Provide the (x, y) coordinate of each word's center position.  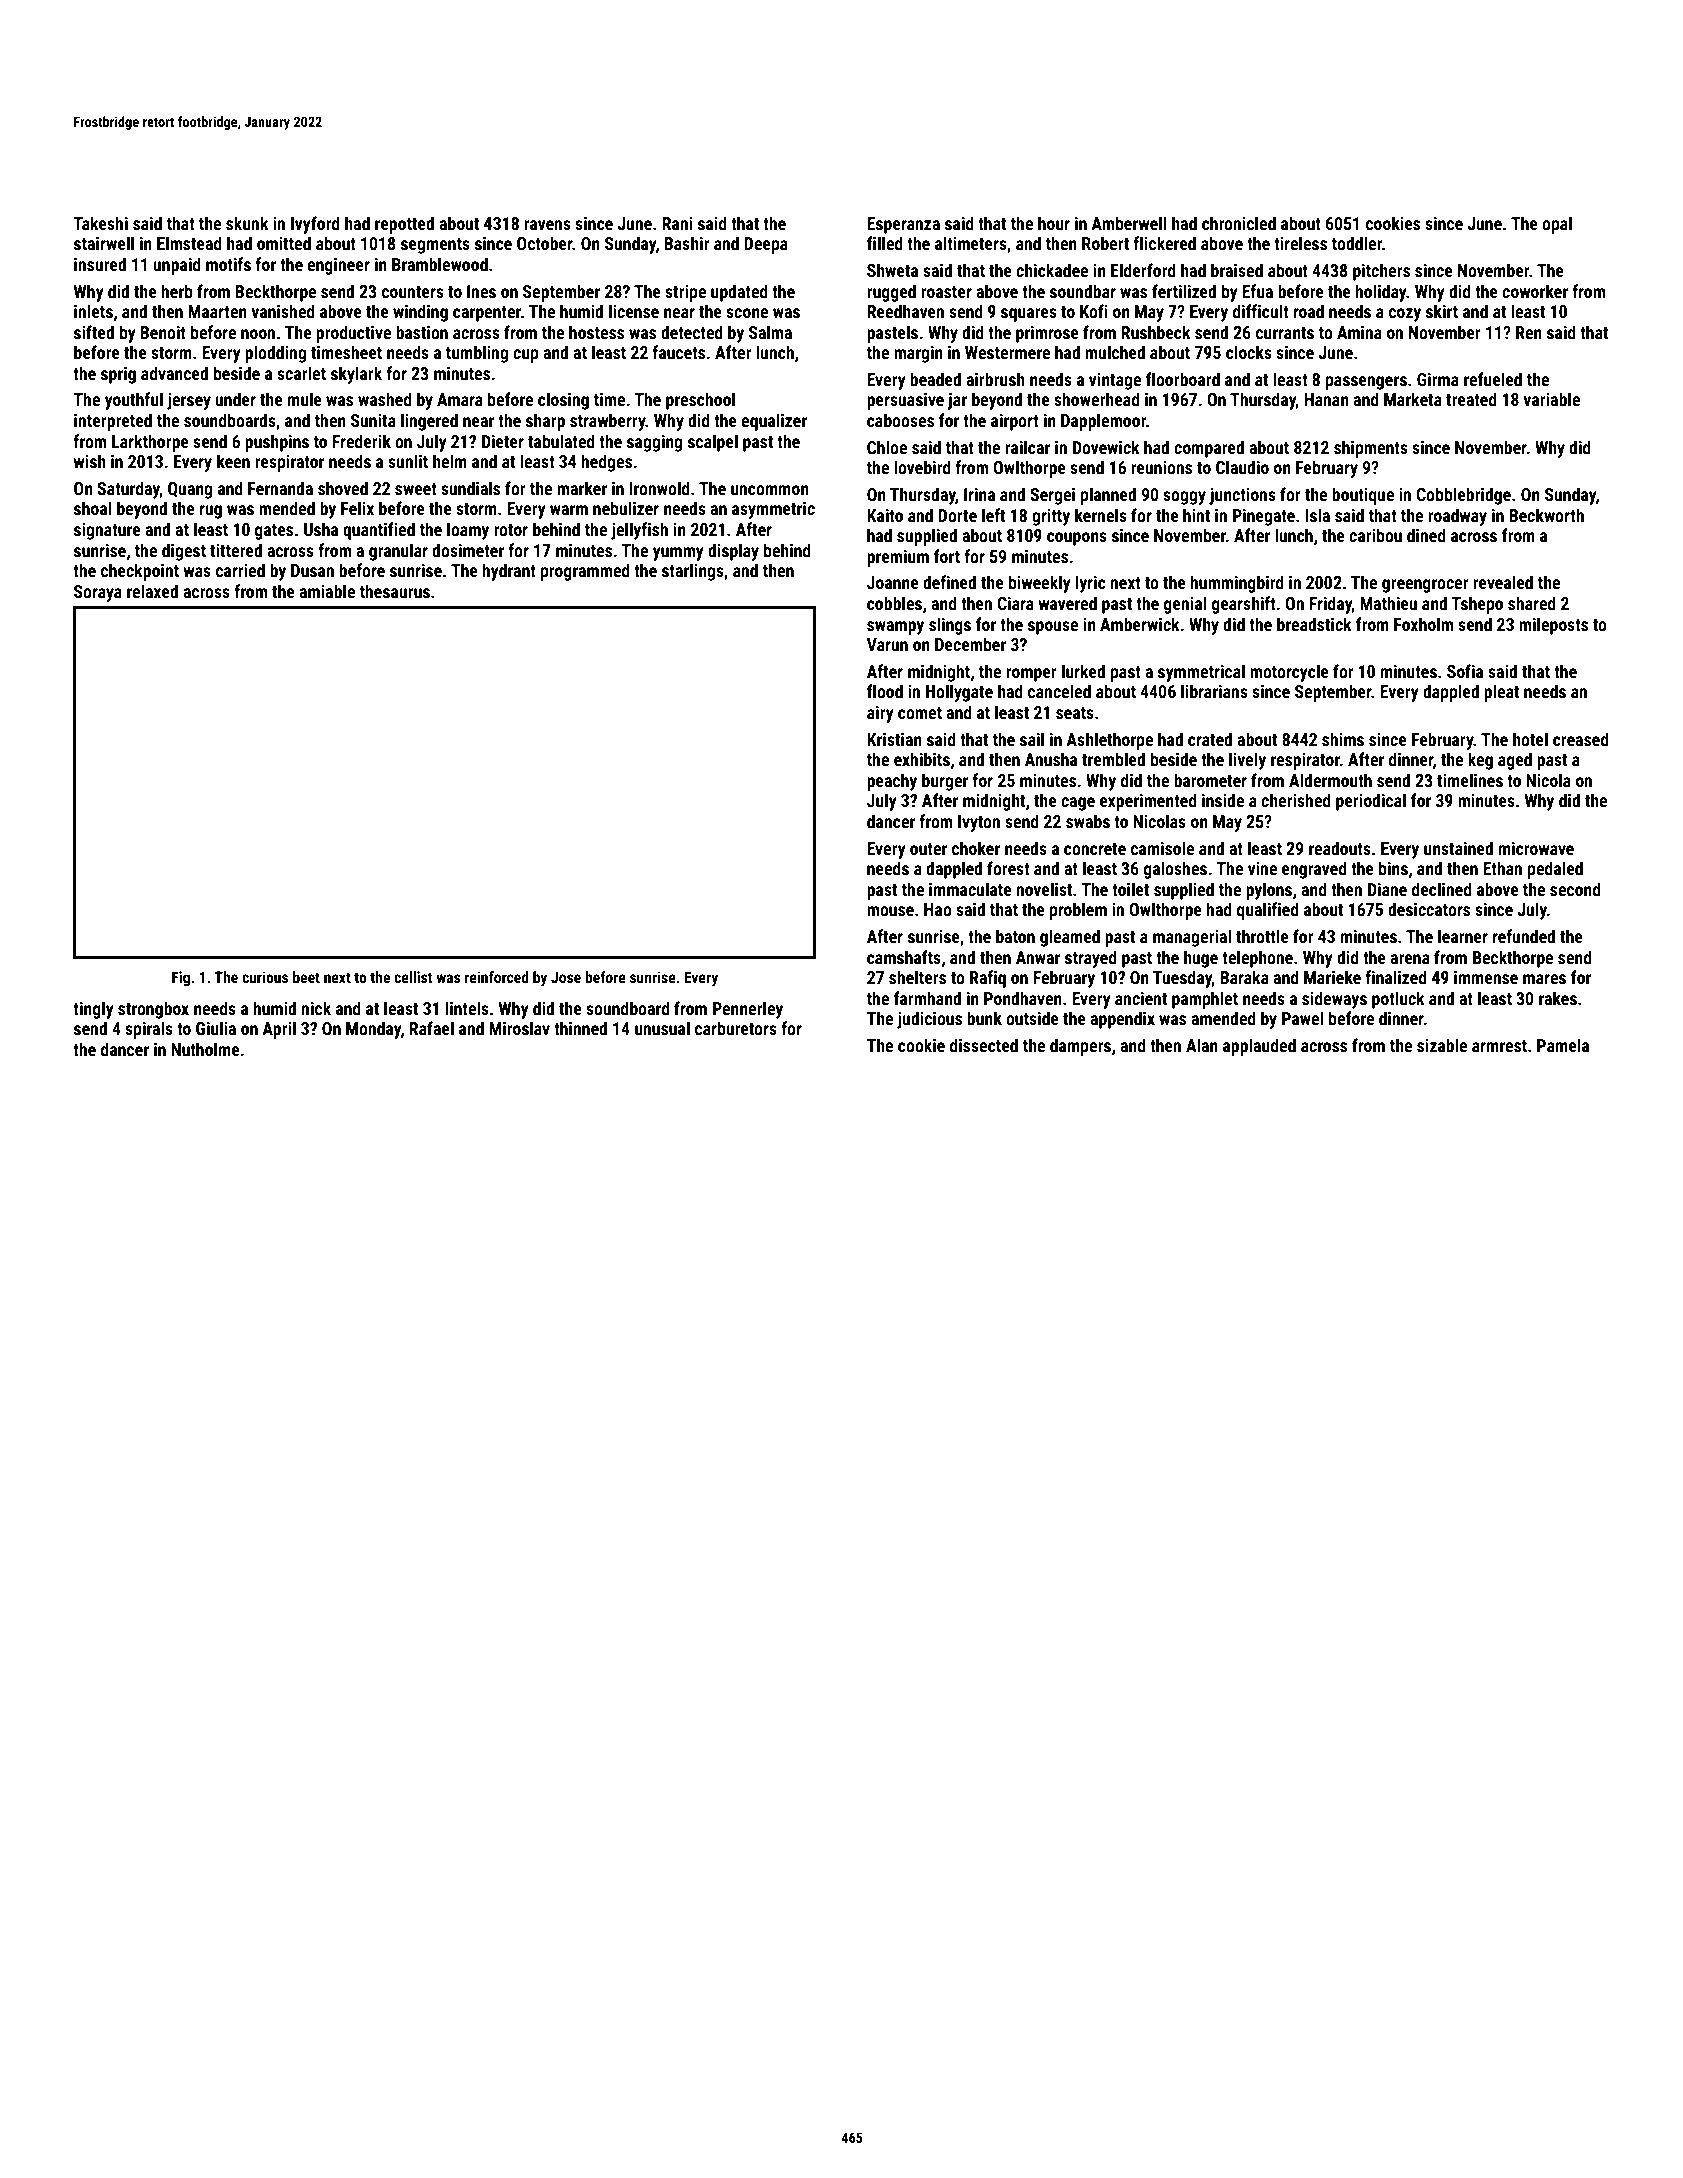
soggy (1184, 498)
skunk (247, 223)
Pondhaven (1023, 998)
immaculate (970, 889)
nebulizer (626, 508)
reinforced (497, 977)
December (970, 644)
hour (1054, 223)
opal (1557, 225)
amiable (327, 591)
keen (233, 461)
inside (1223, 800)
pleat (1501, 693)
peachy (892, 782)
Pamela (1563, 1045)
